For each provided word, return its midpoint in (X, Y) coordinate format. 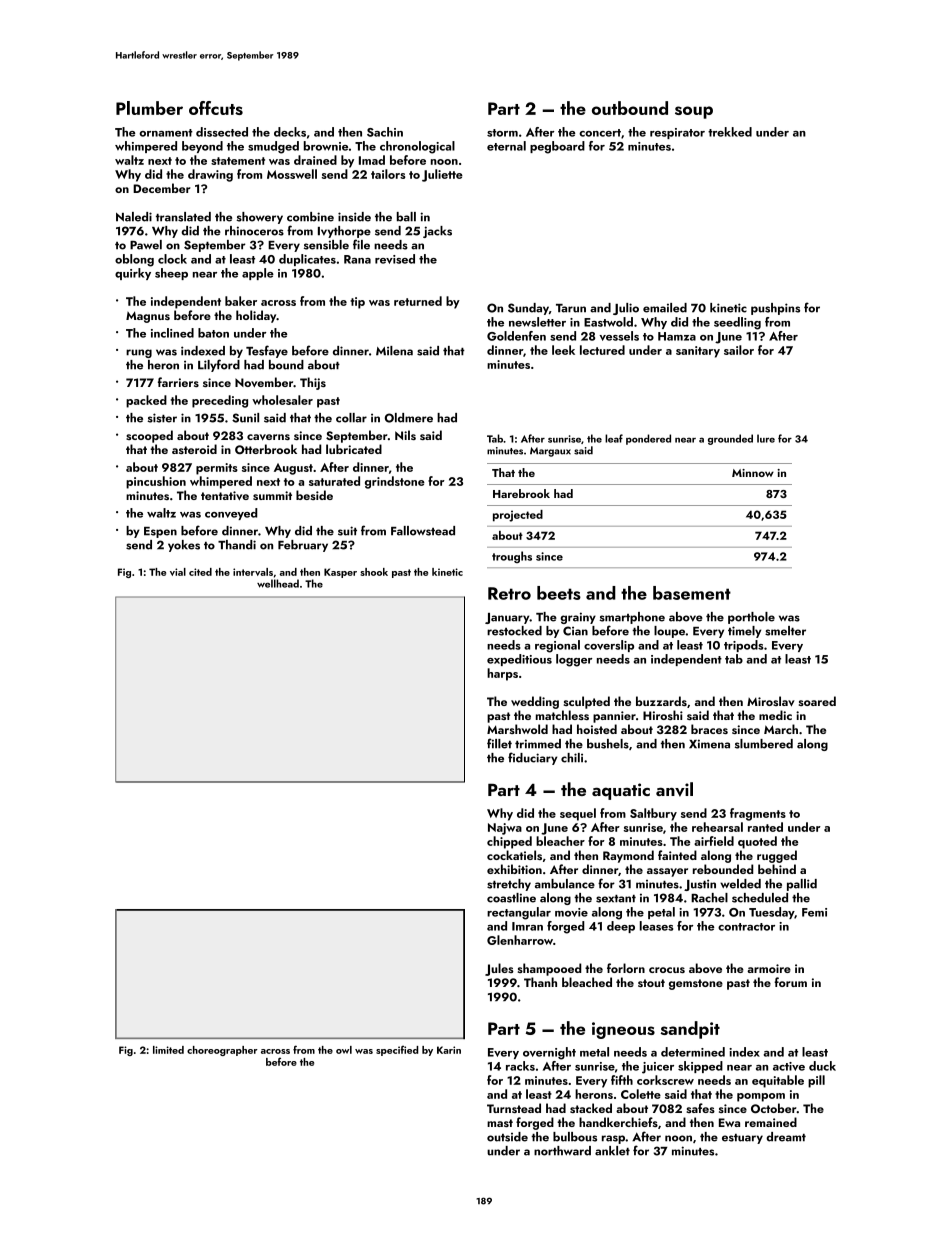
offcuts (216, 108)
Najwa (505, 829)
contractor (746, 927)
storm (502, 133)
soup (694, 112)
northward (562, 1151)
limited (168, 1050)
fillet (499, 743)
